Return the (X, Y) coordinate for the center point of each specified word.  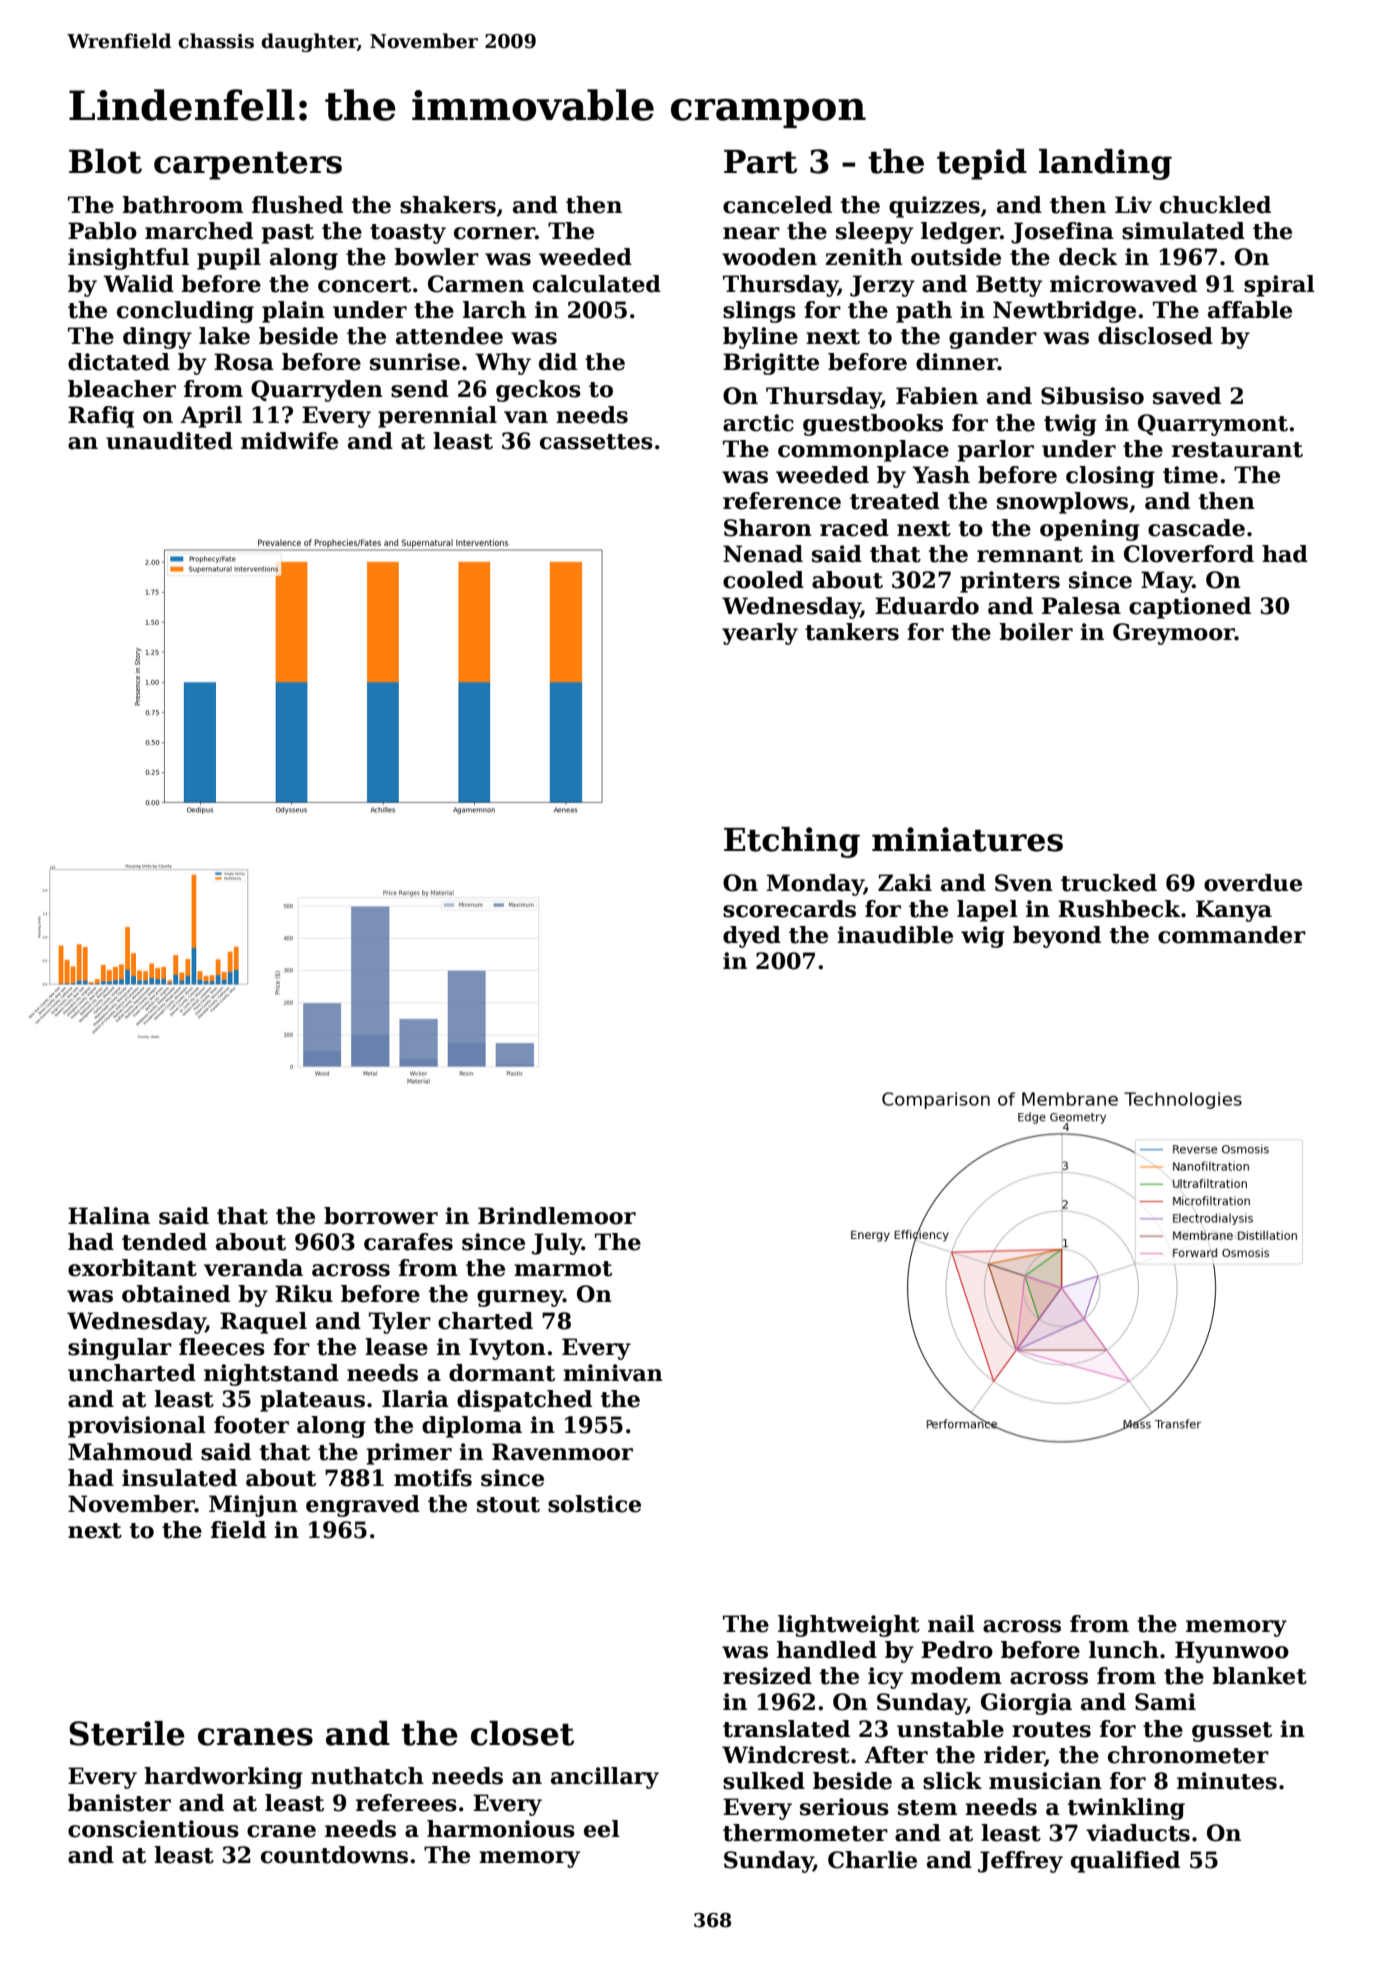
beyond (1057, 937)
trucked (1109, 883)
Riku (304, 1294)
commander (1232, 935)
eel (602, 1829)
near (751, 233)
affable (1250, 310)
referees (406, 1803)
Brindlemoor (557, 1216)
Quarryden (317, 391)
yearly (760, 634)
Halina (109, 1216)
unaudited (169, 441)
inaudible (895, 935)
